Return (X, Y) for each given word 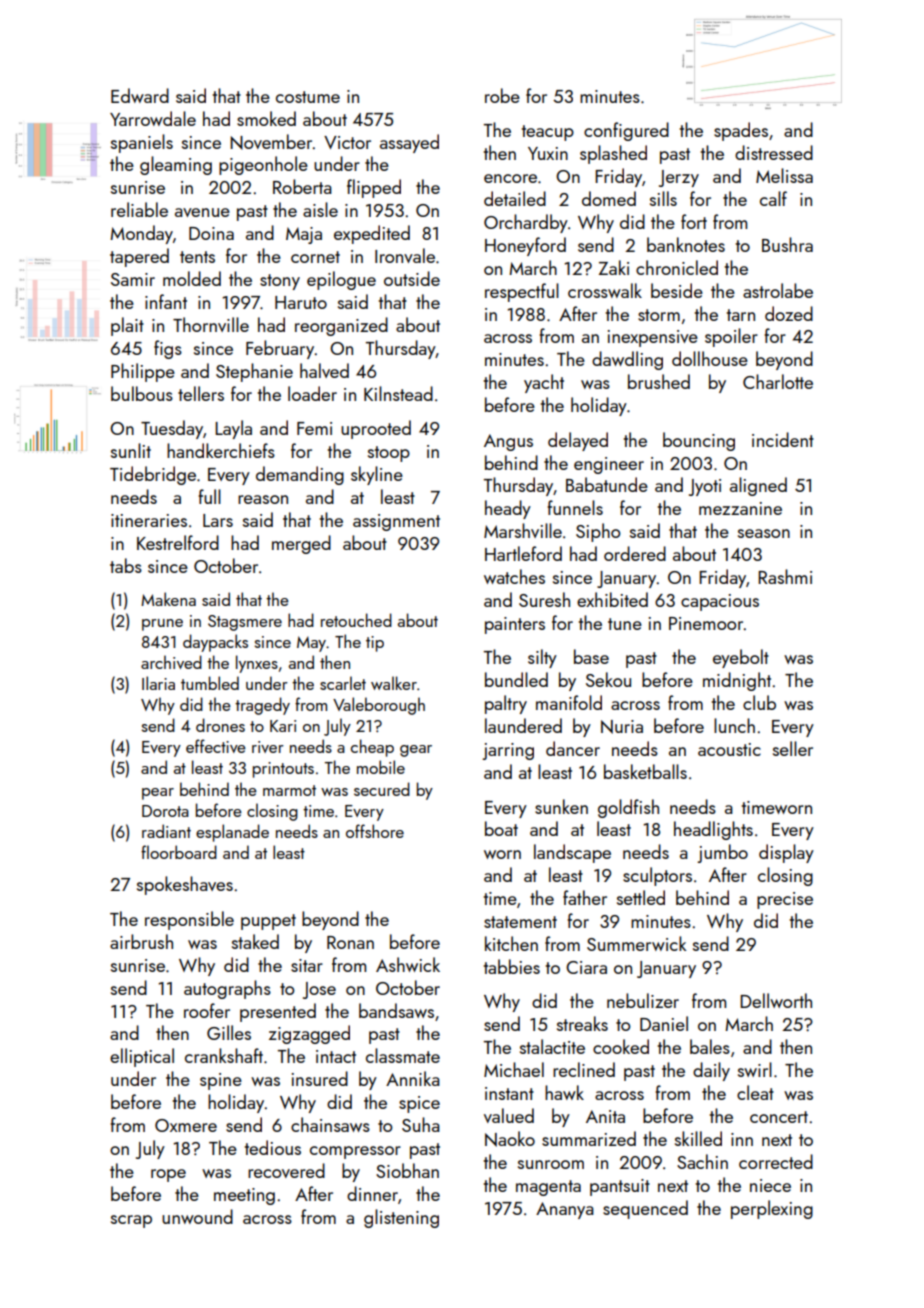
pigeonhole (263, 165)
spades (741, 131)
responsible (189, 920)
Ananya (565, 1210)
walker (394, 683)
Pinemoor (706, 623)
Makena (168, 599)
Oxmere (186, 1125)
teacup (548, 133)
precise (785, 900)
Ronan (350, 942)
